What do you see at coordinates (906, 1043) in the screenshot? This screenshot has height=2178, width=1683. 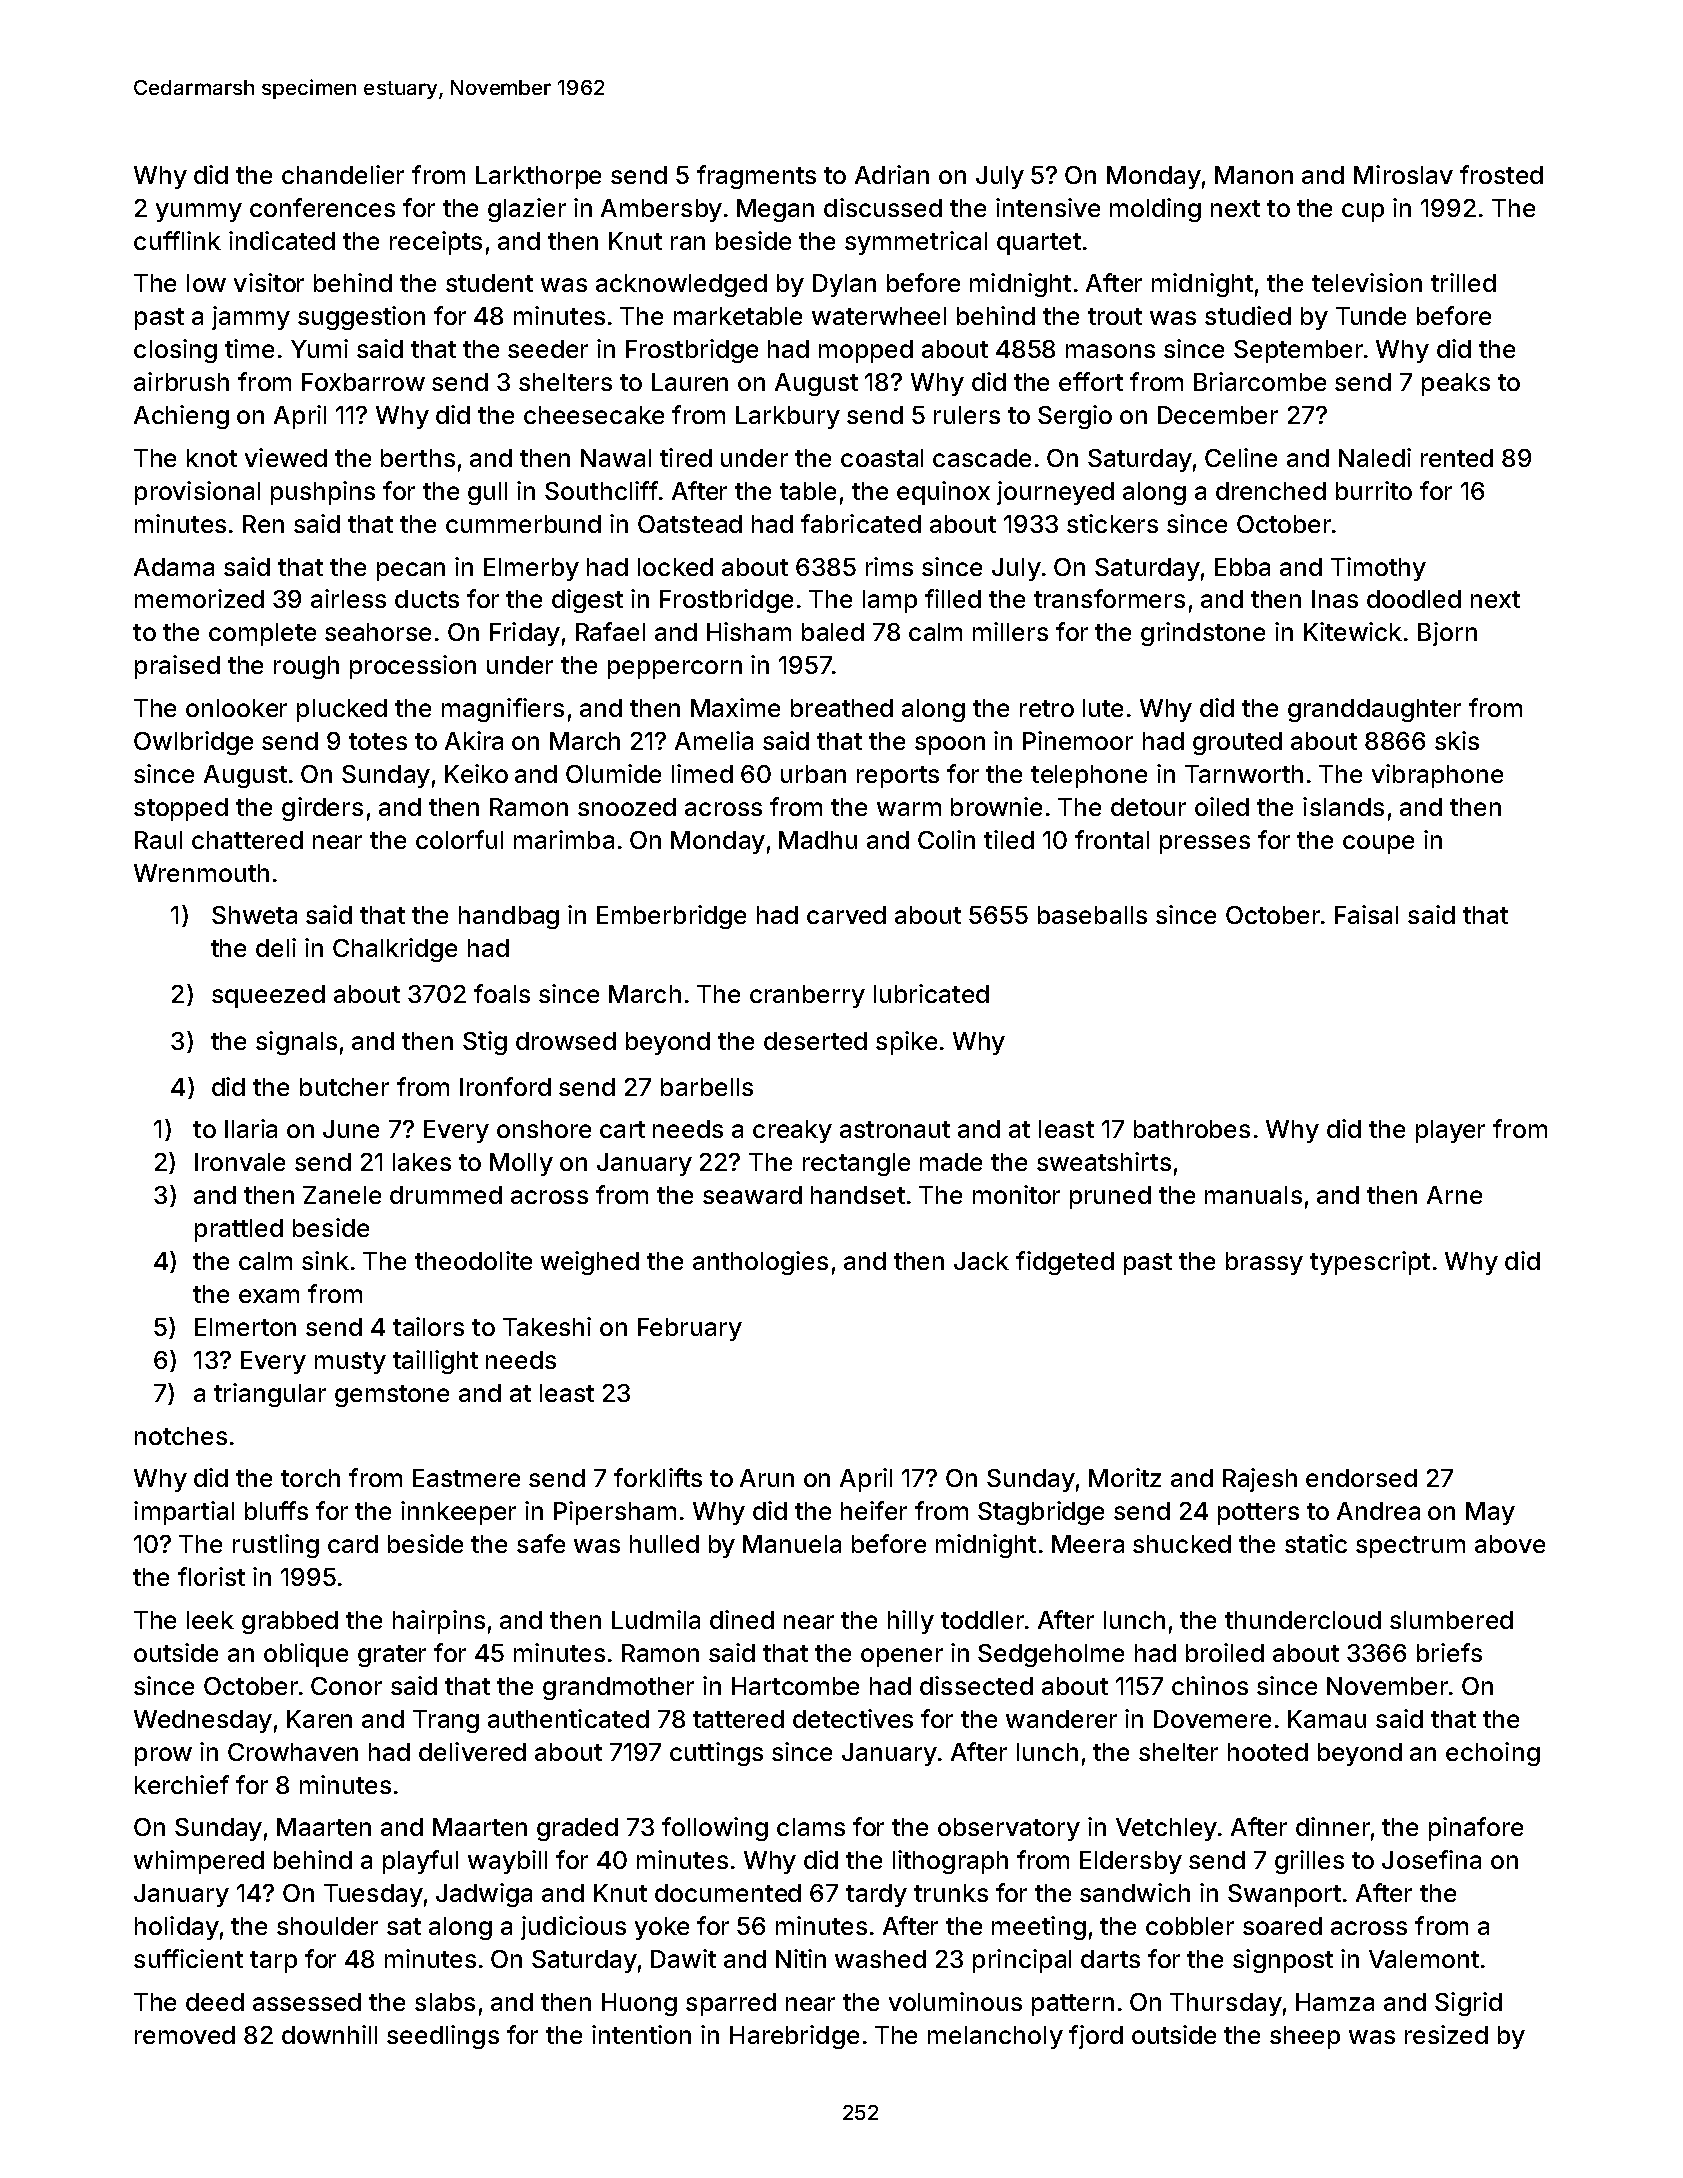 I see `spike` at bounding box center [906, 1043].
